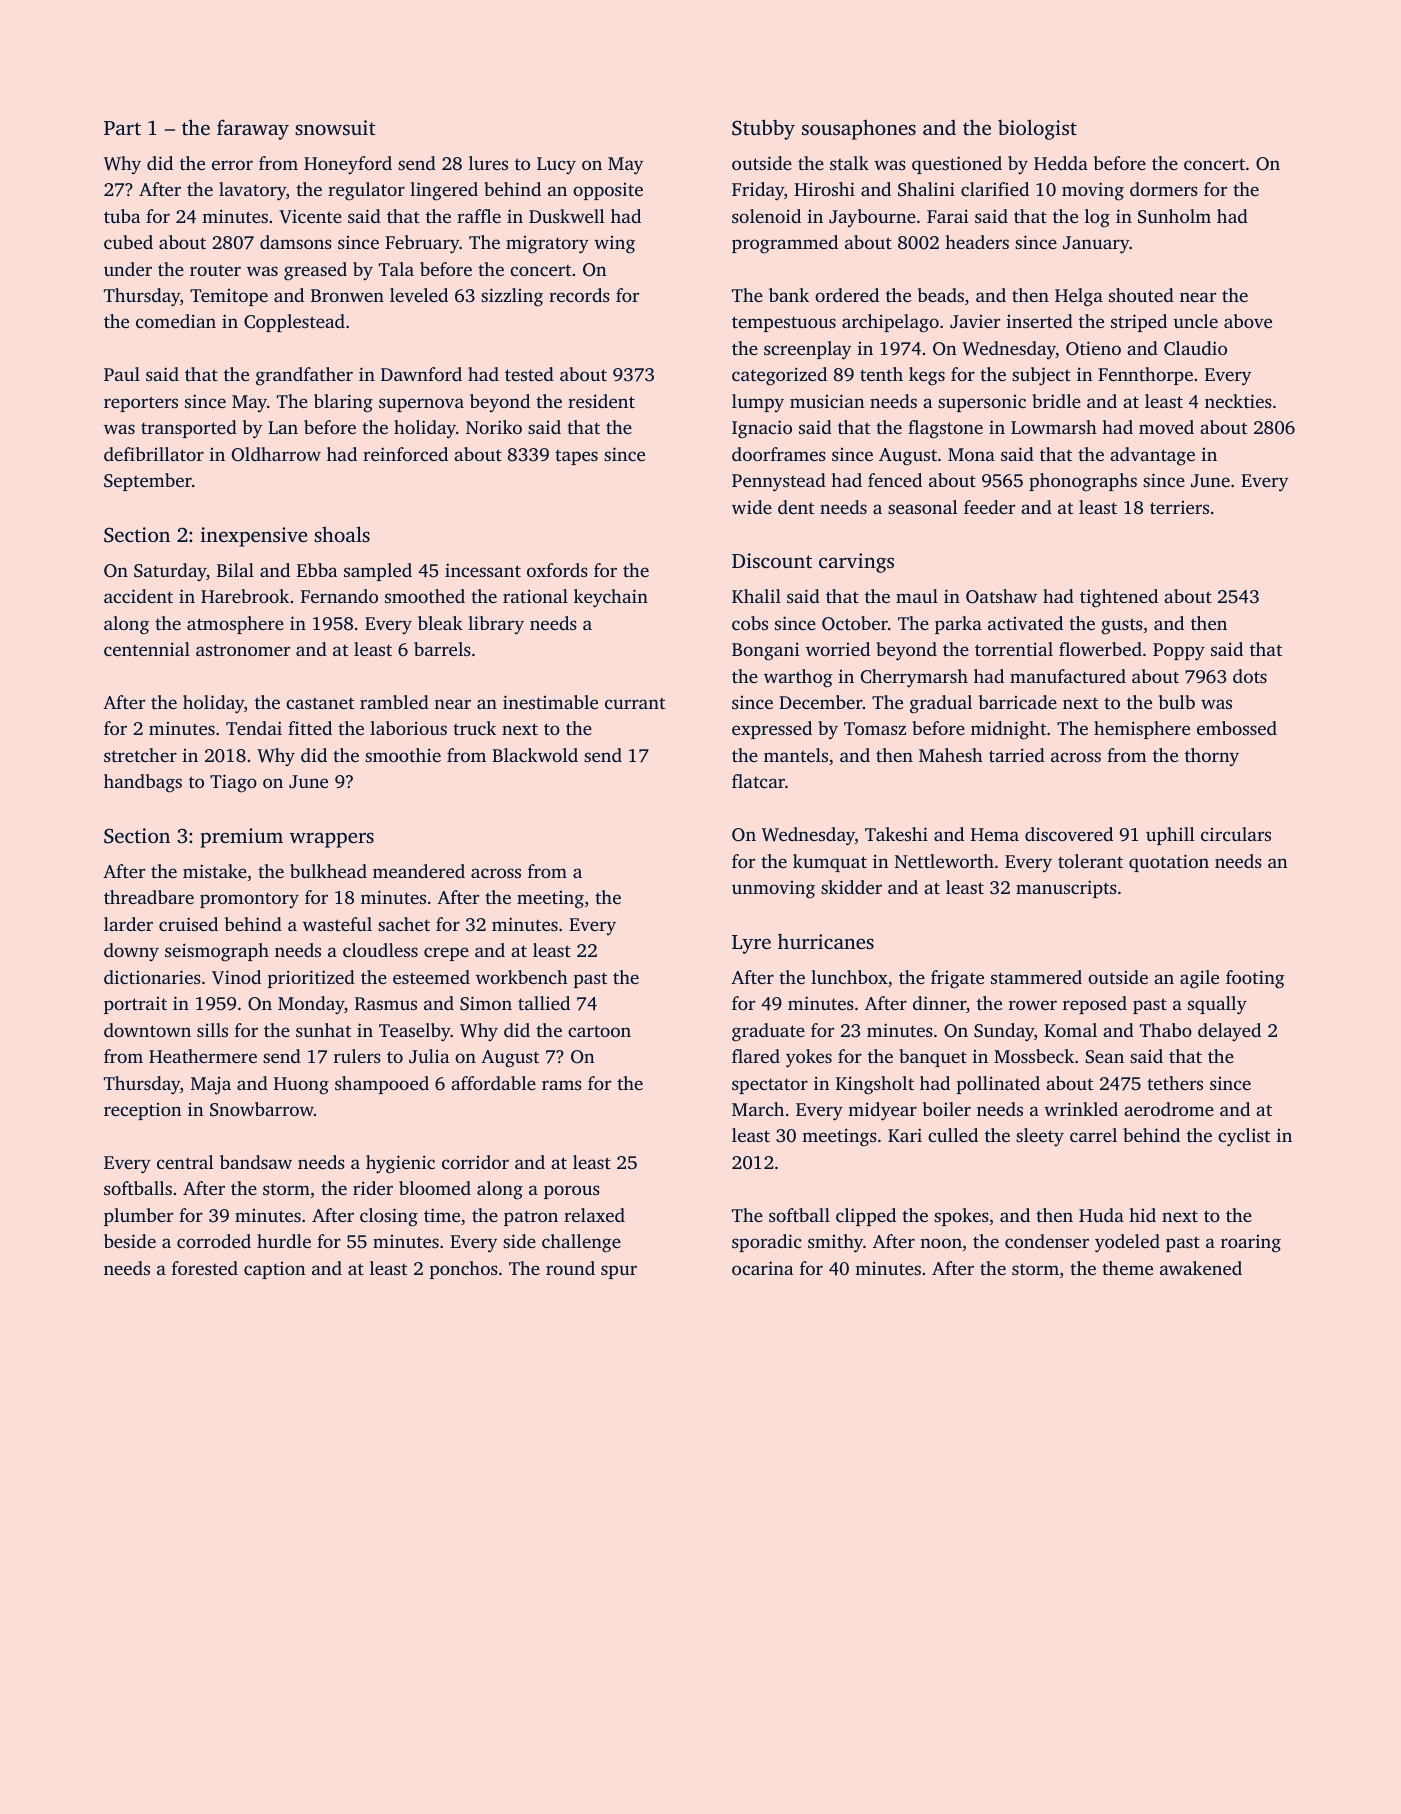  Describe the element at coordinates (1164, 189) in the document. I see `dormers` at that location.
